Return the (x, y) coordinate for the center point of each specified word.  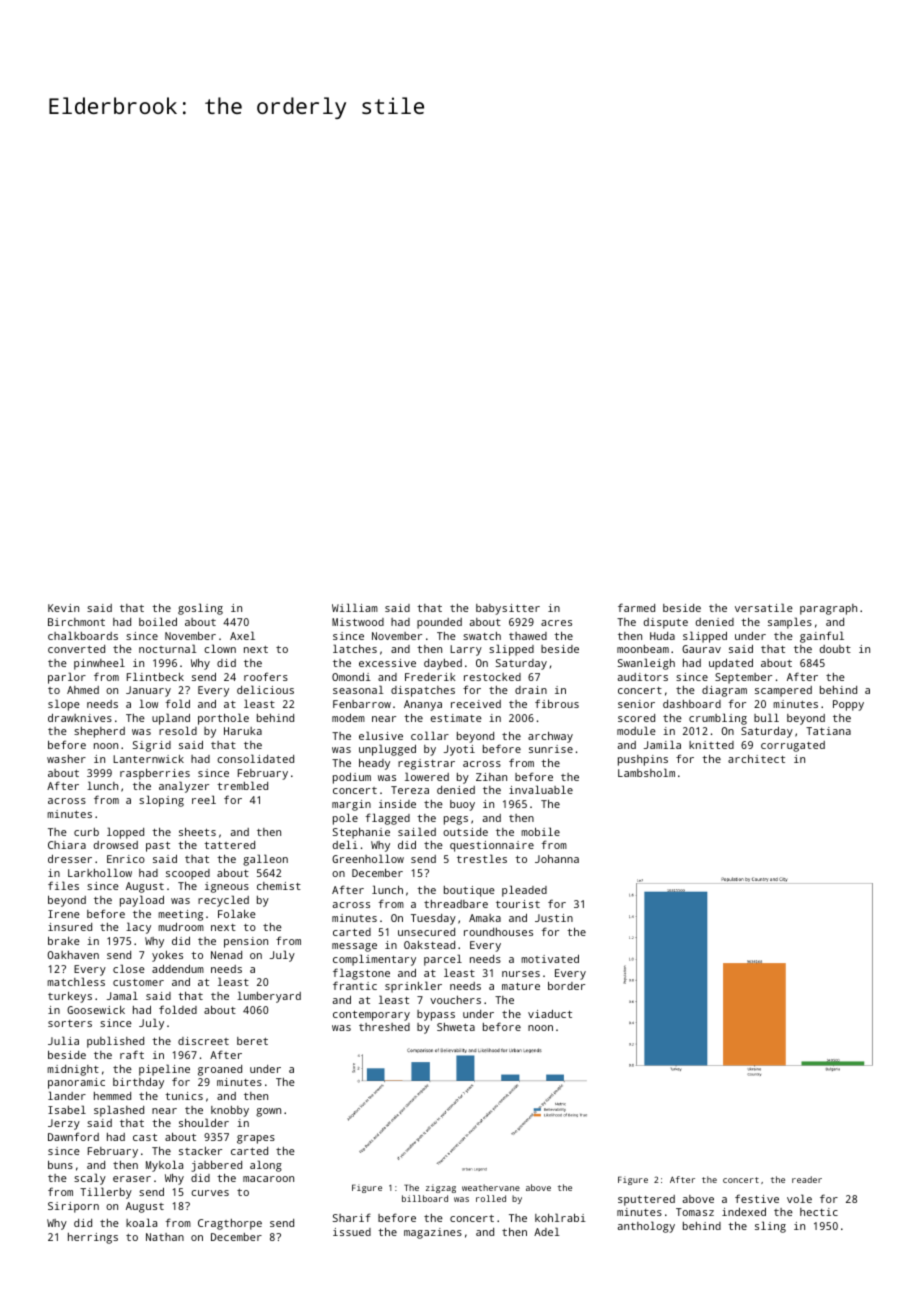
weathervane (491, 1187)
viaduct (550, 1014)
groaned (220, 1070)
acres (556, 623)
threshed (384, 1027)
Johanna (557, 859)
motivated (550, 959)
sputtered (646, 1200)
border (566, 986)
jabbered (217, 1166)
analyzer (184, 787)
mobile (540, 831)
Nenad (226, 955)
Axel (242, 635)
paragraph (828, 609)
